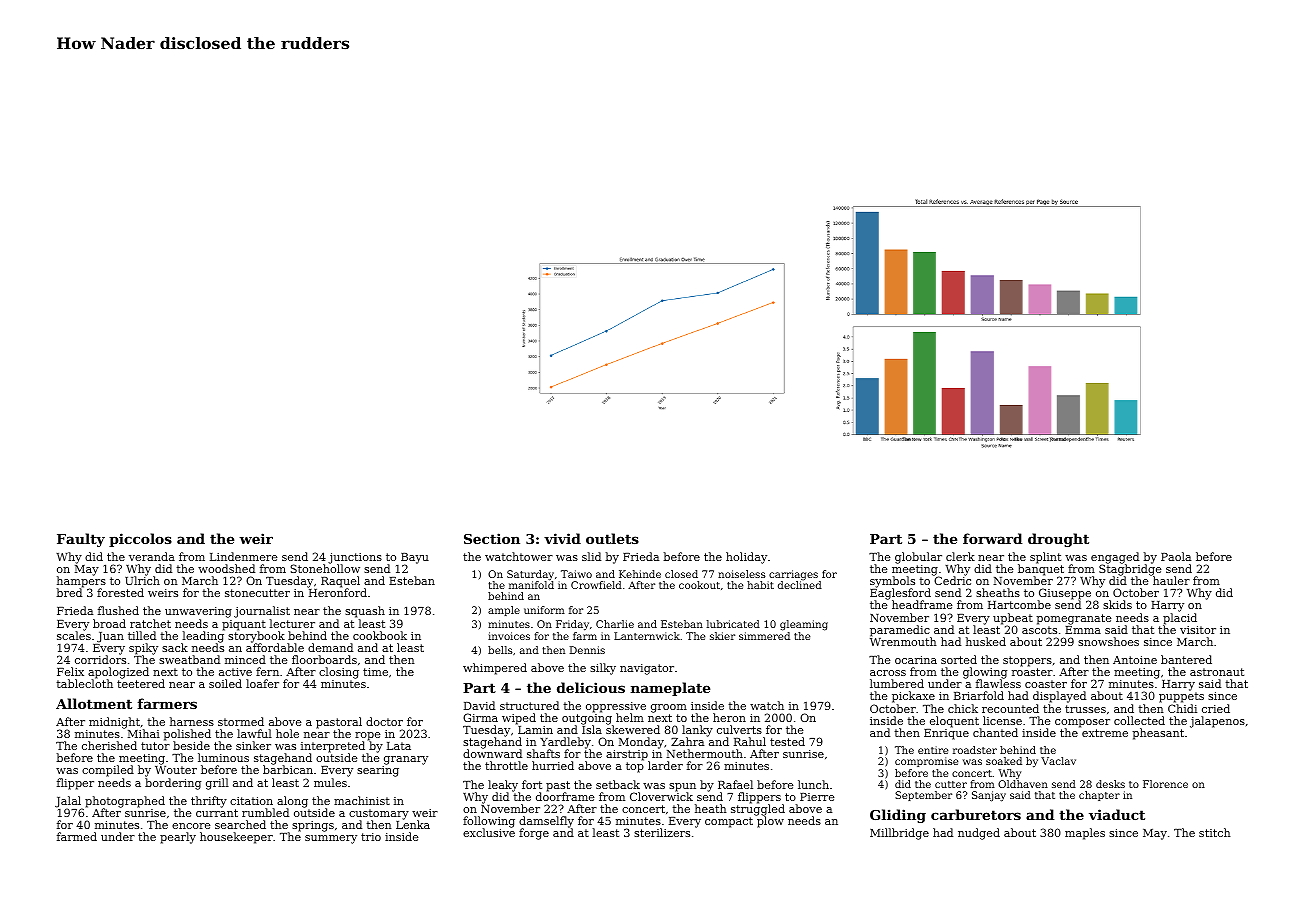 Image resolution: width=1308 pixels, height=924 pixels. Describe the element at coordinates (81, 582) in the document. I see `hampers` at that location.
